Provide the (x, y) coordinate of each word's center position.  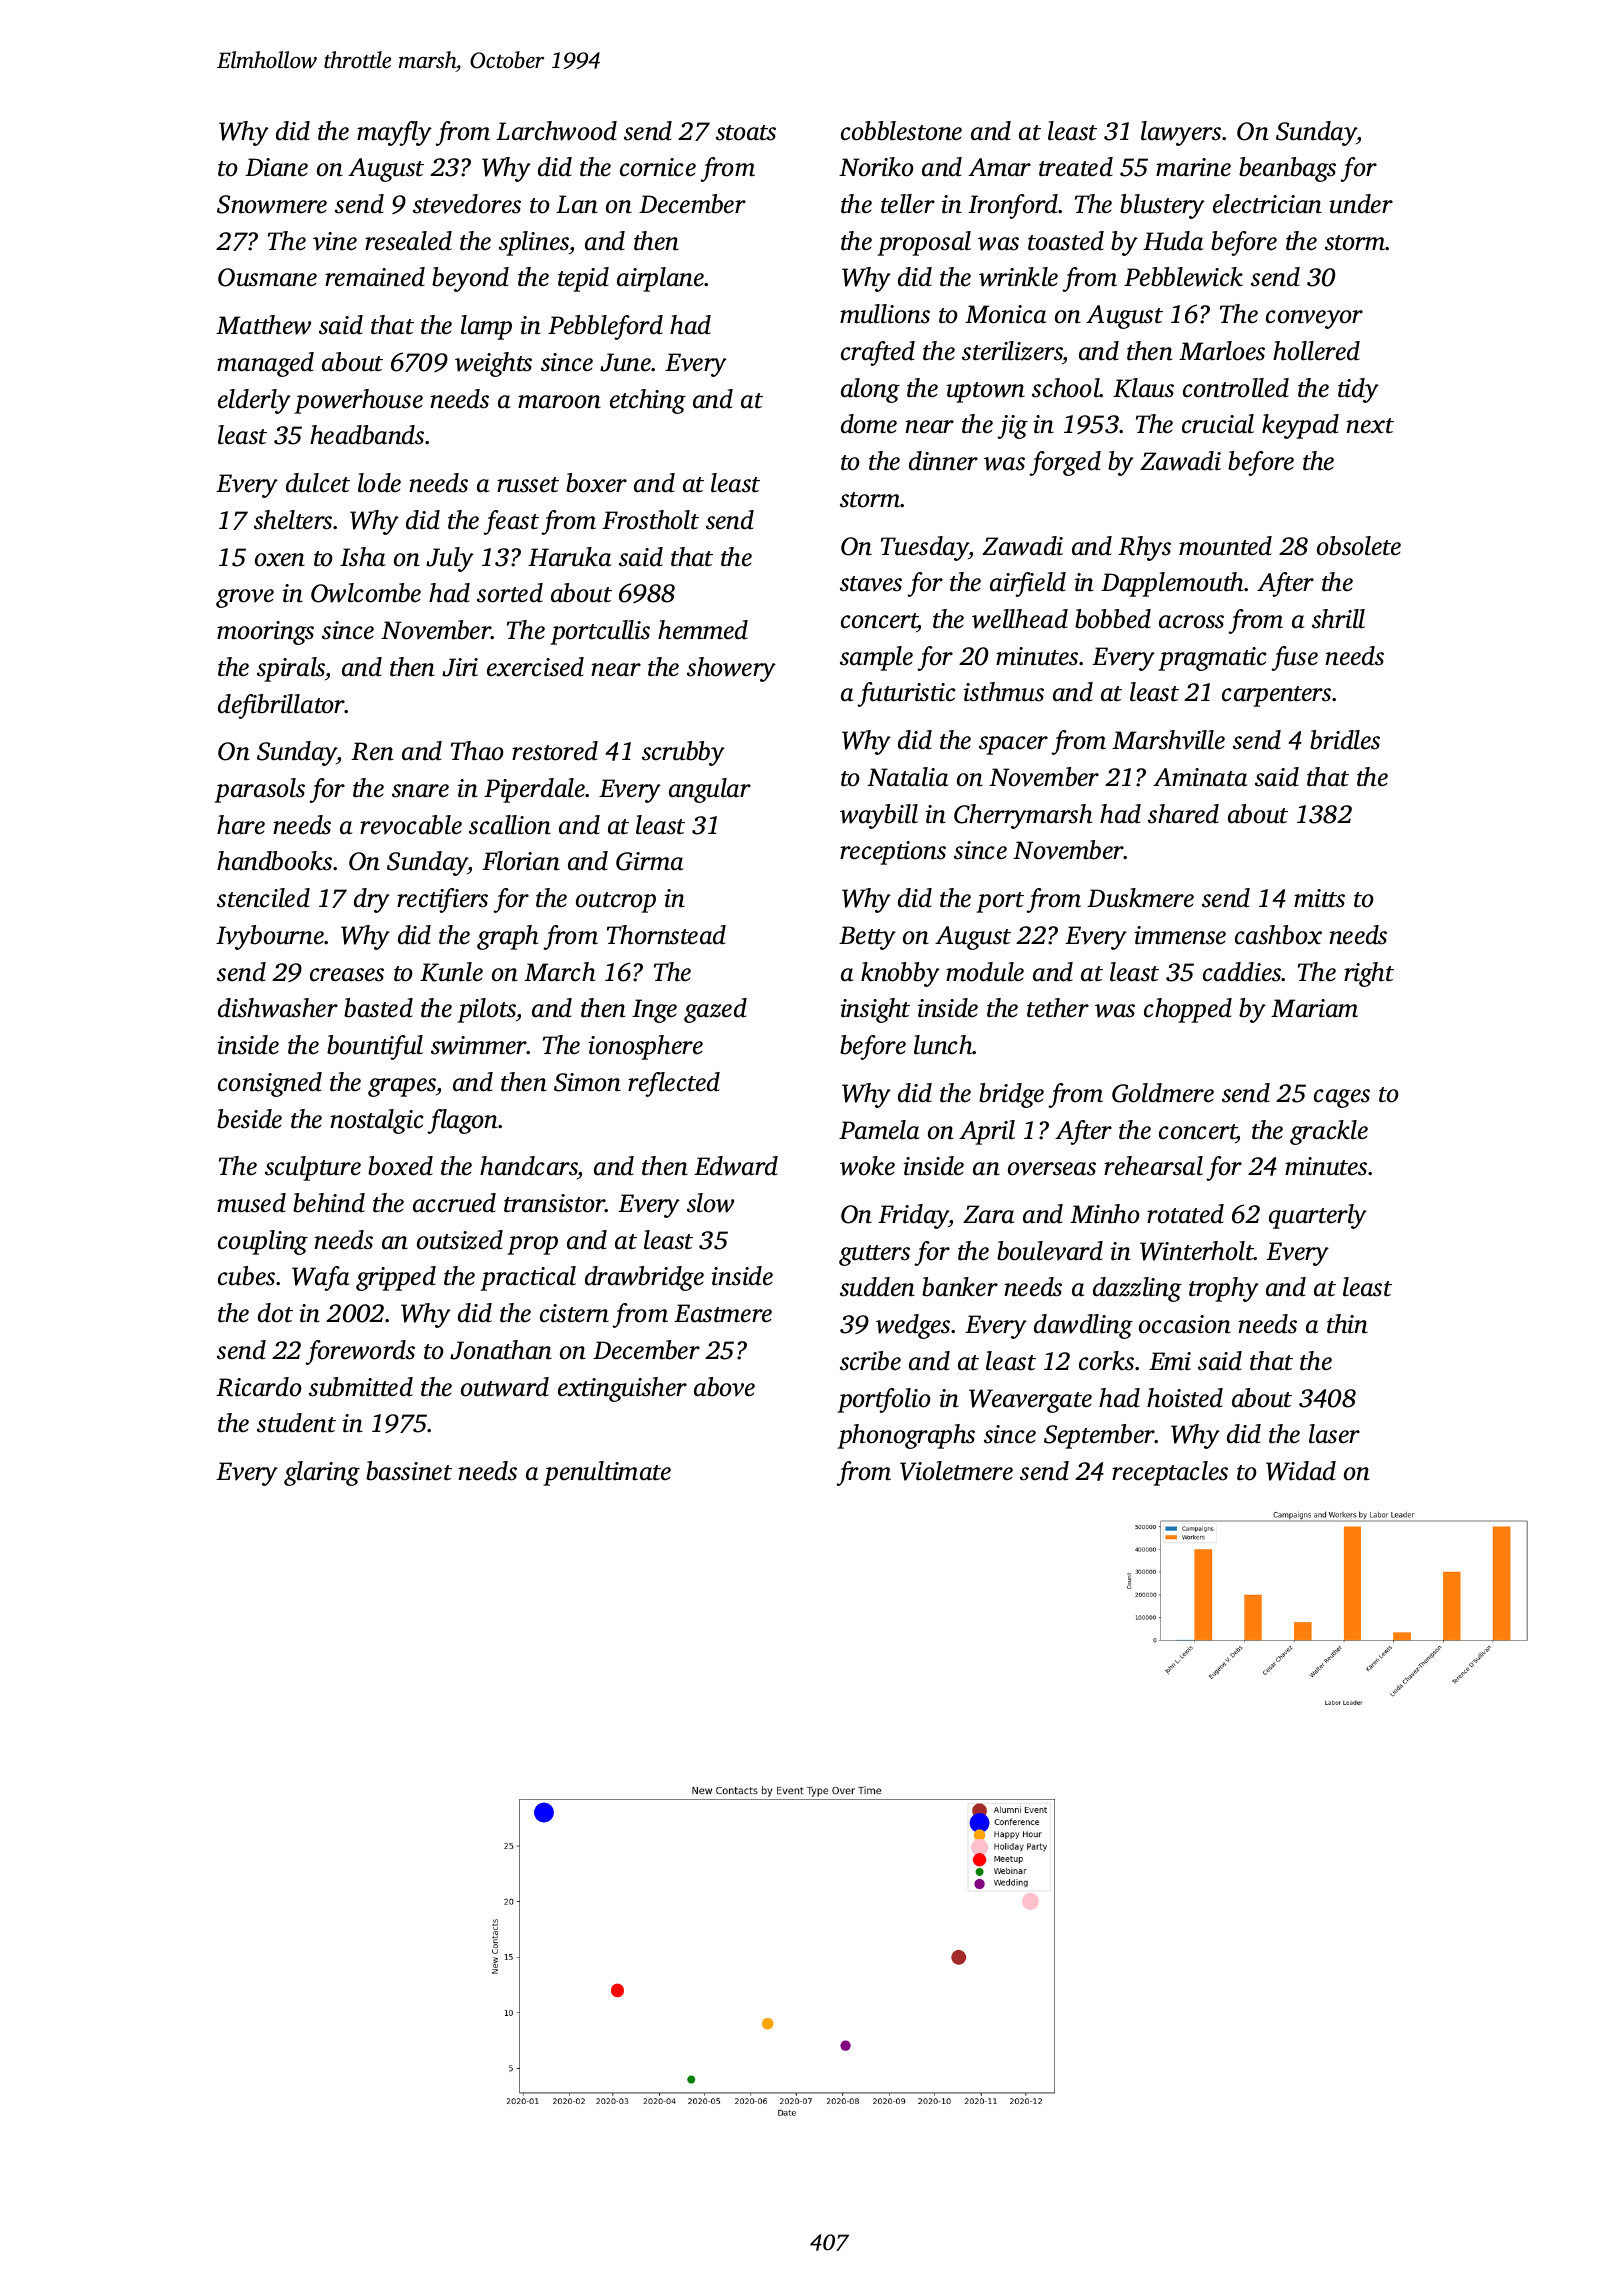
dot (275, 1313)
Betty (867, 938)
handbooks (274, 861)
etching (648, 401)
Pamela (879, 1130)
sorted (510, 593)
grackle (1329, 1132)
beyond (470, 279)
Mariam (1314, 1008)
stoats (746, 133)
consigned (270, 1084)
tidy (1358, 390)
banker (960, 1287)
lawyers (1181, 133)
